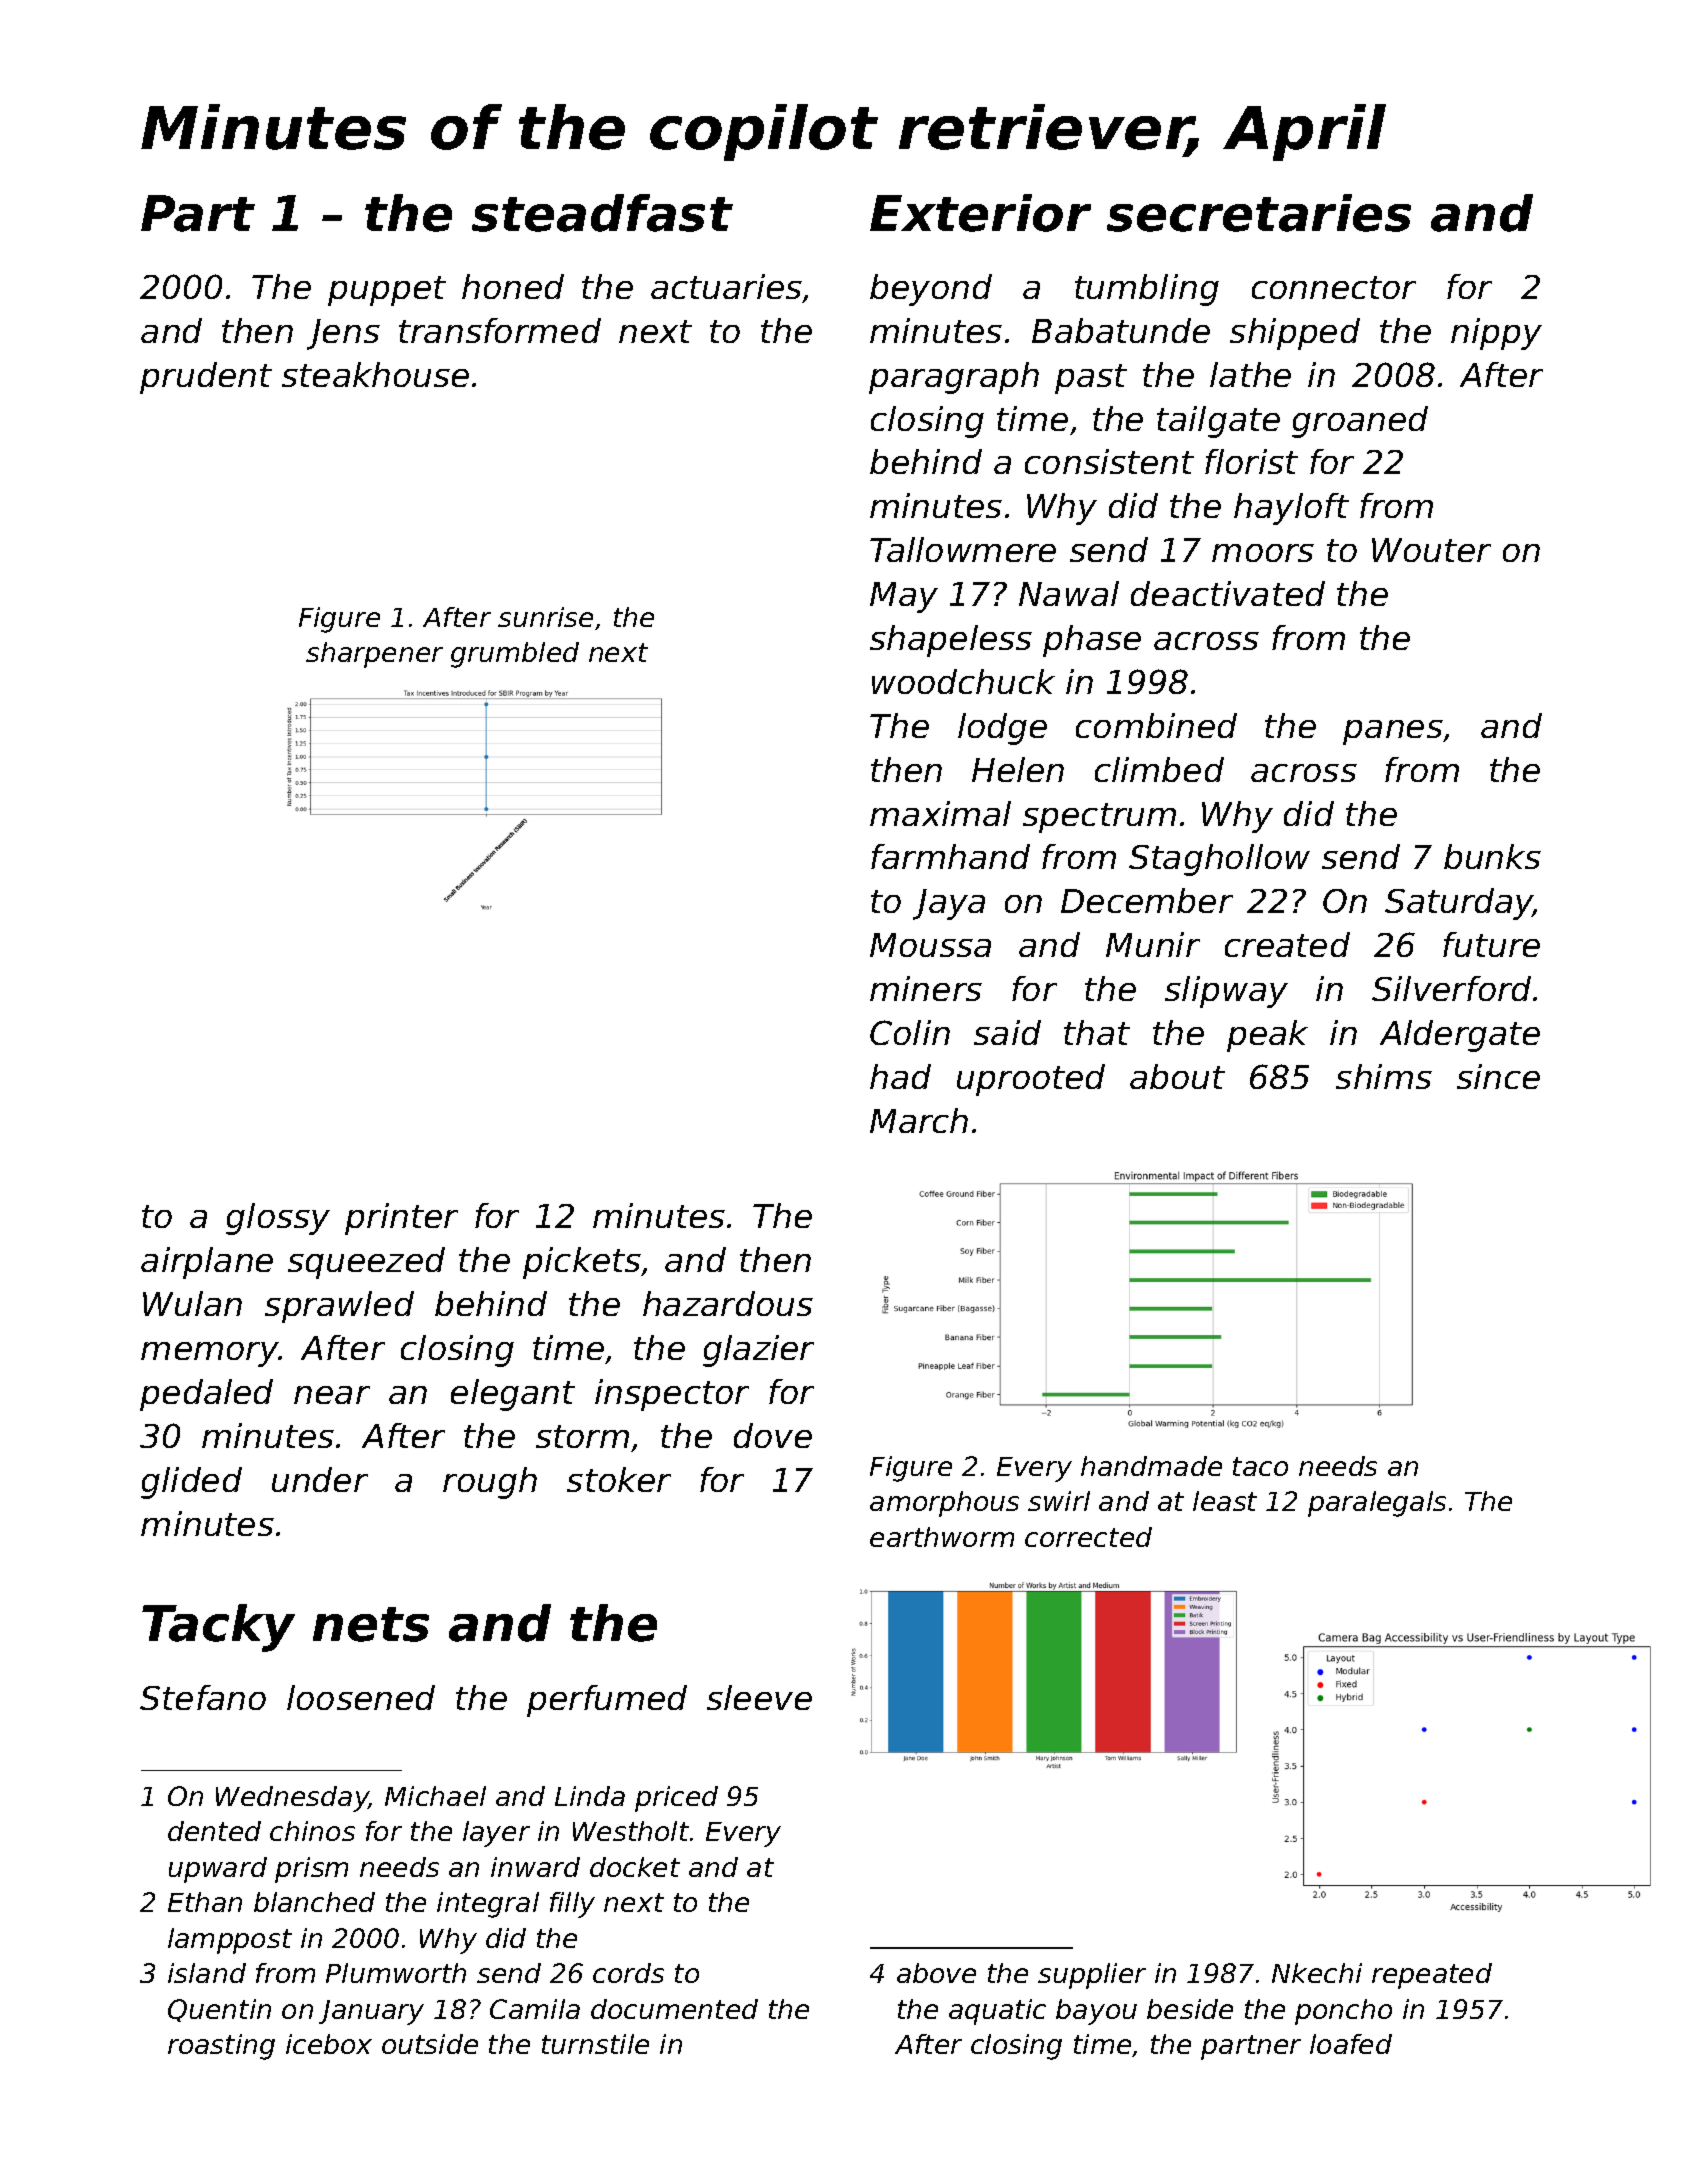 The height and width of the image is (2178, 1683). What do you see at coordinates (773, 1435) in the image?
I see `dove` at bounding box center [773, 1435].
